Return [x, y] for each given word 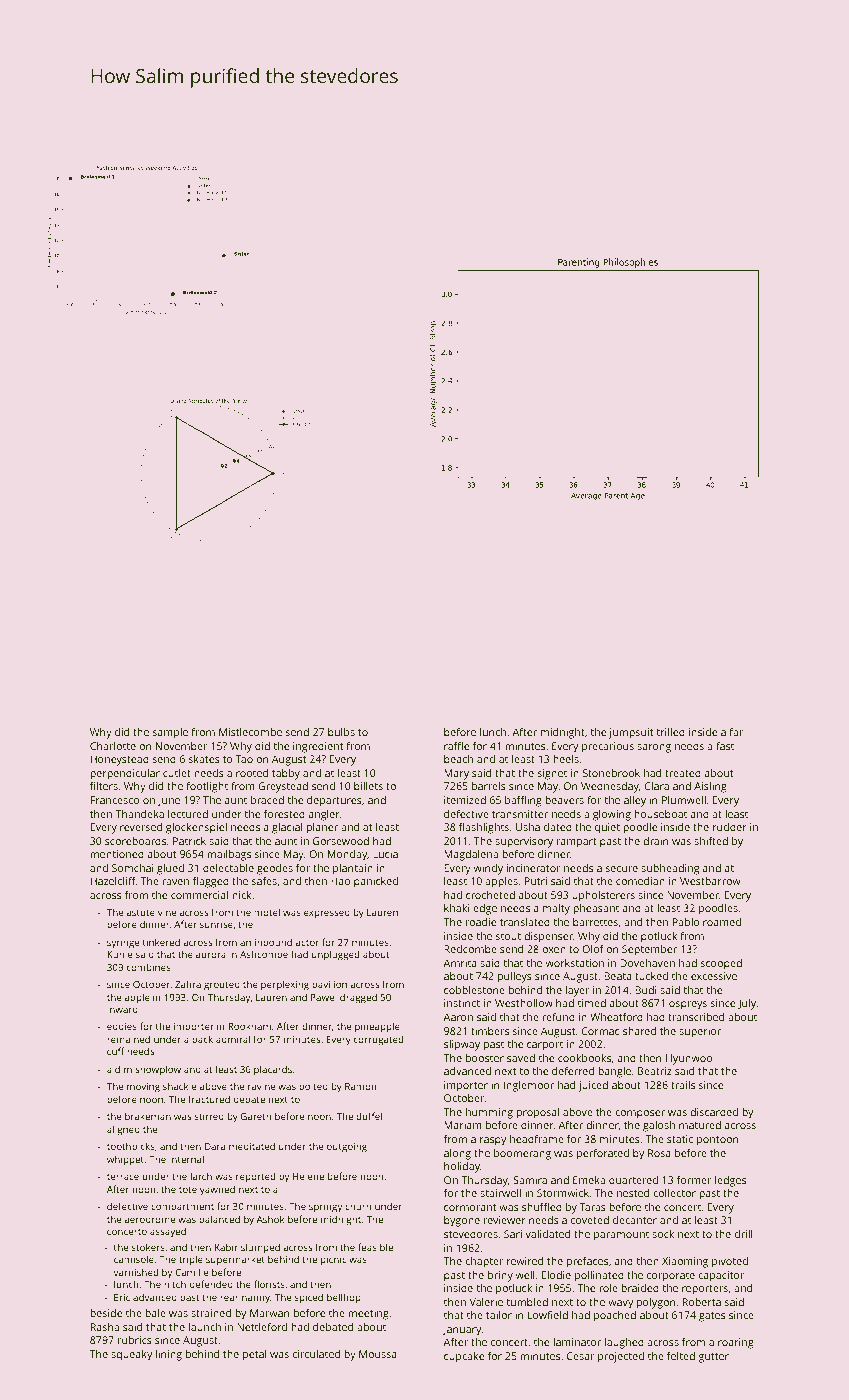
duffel [369, 1116]
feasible [375, 1247]
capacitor [721, 1276]
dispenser [548, 937]
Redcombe [470, 949]
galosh [659, 1126]
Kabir [226, 1247]
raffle [456, 746]
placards [273, 1070]
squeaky [131, 1355]
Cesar [580, 1356]
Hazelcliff [113, 881]
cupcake [464, 1357]
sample [170, 733]
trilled [670, 732]
